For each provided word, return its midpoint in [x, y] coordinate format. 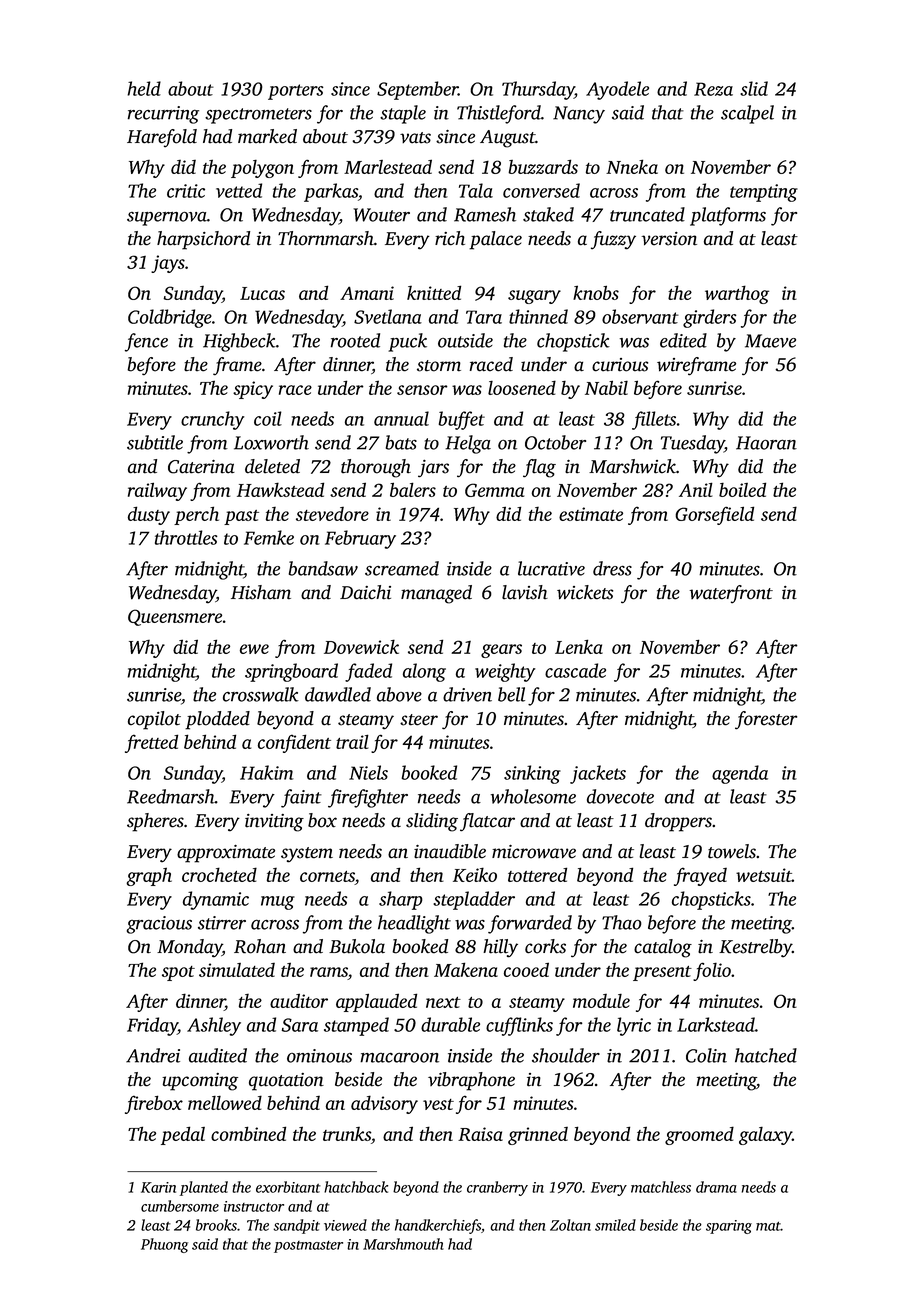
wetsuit [764, 875]
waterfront [731, 594]
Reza [713, 89]
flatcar [487, 822]
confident [294, 743]
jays [168, 264]
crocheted [219, 874]
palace [495, 240]
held [144, 88]
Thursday [538, 90]
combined [248, 1133]
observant [640, 316]
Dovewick [361, 646]
